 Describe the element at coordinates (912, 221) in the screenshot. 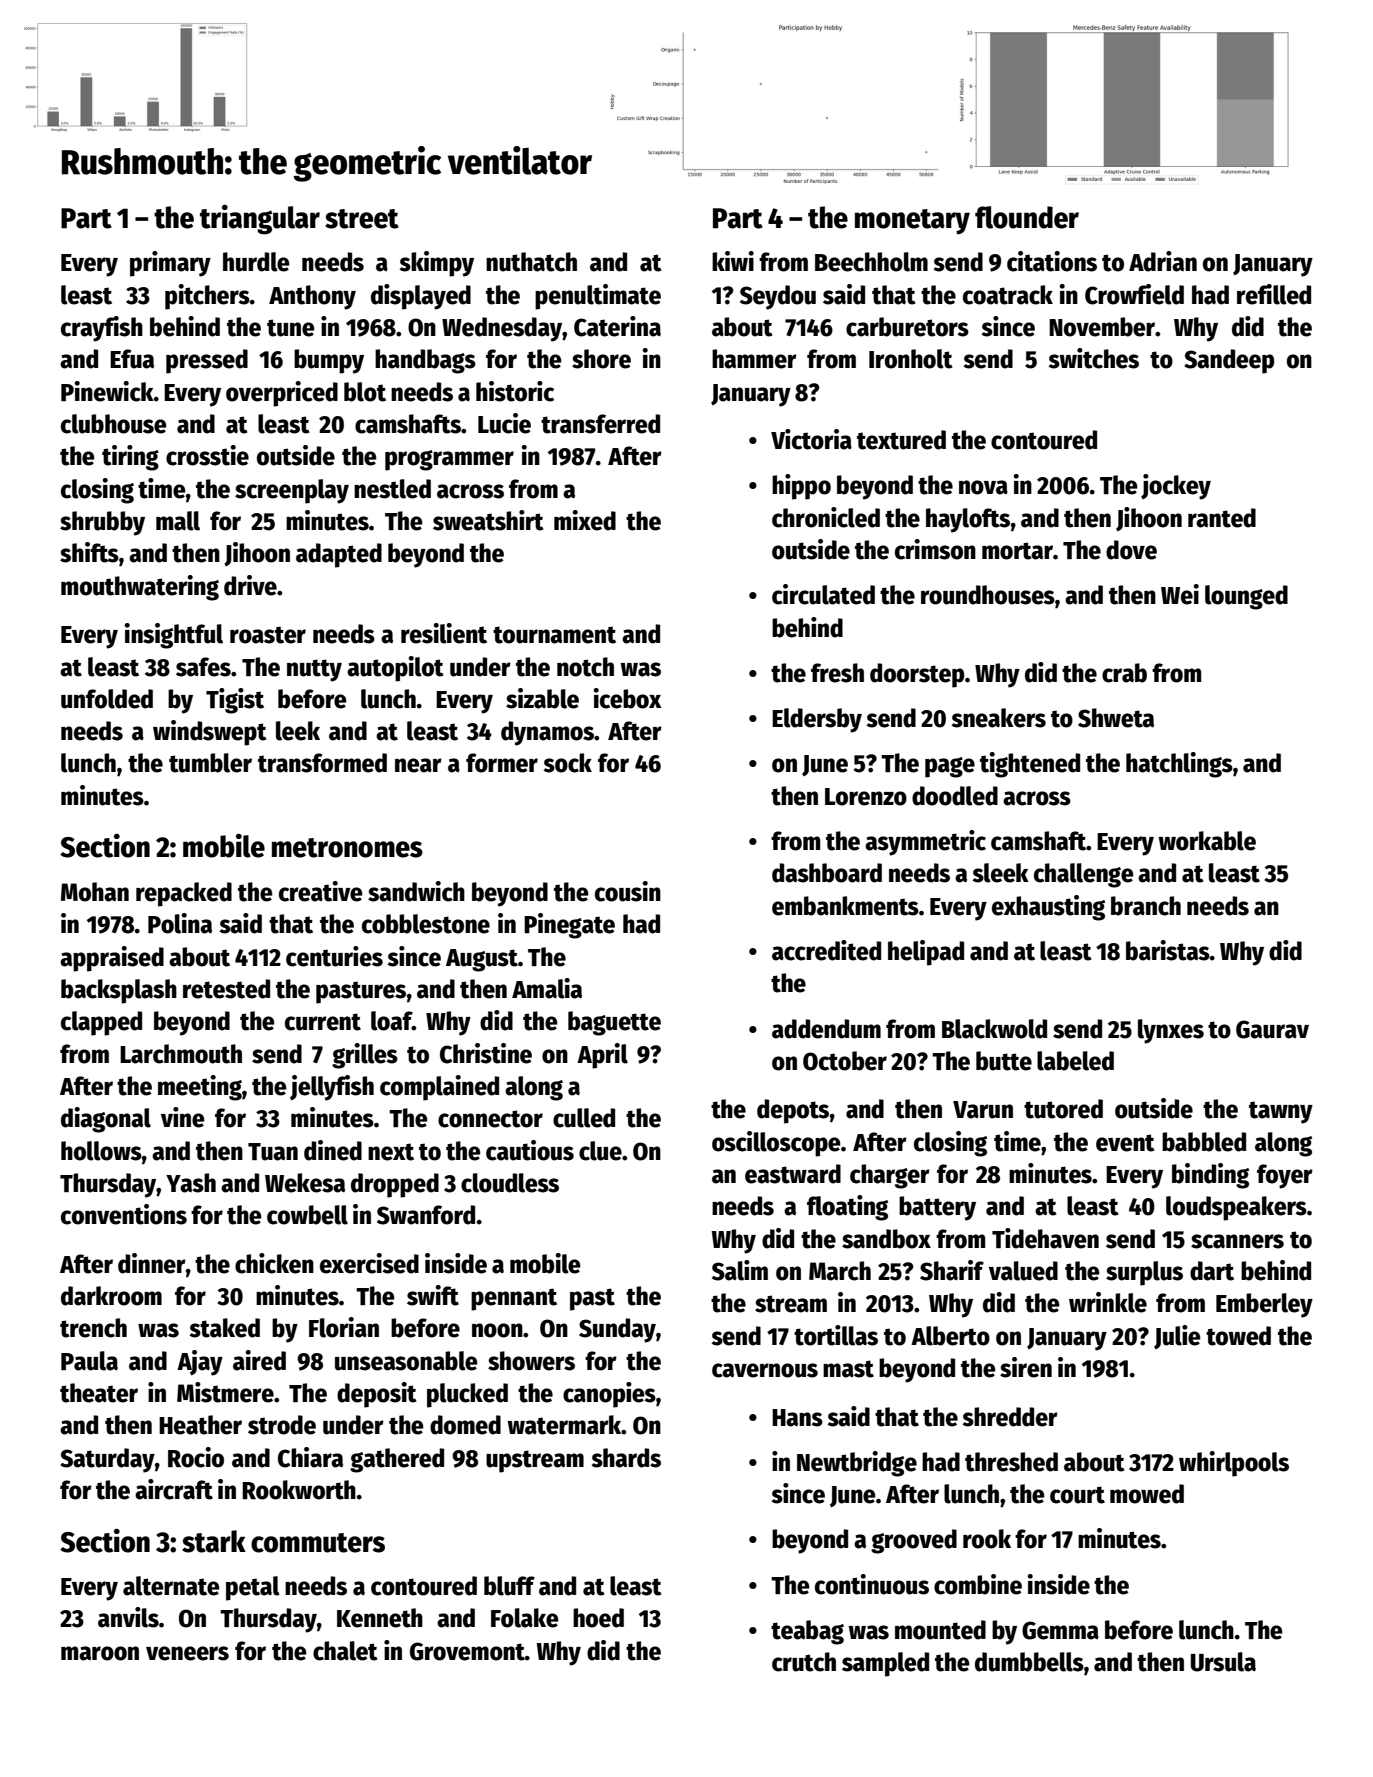

I see `monetary` at that location.
